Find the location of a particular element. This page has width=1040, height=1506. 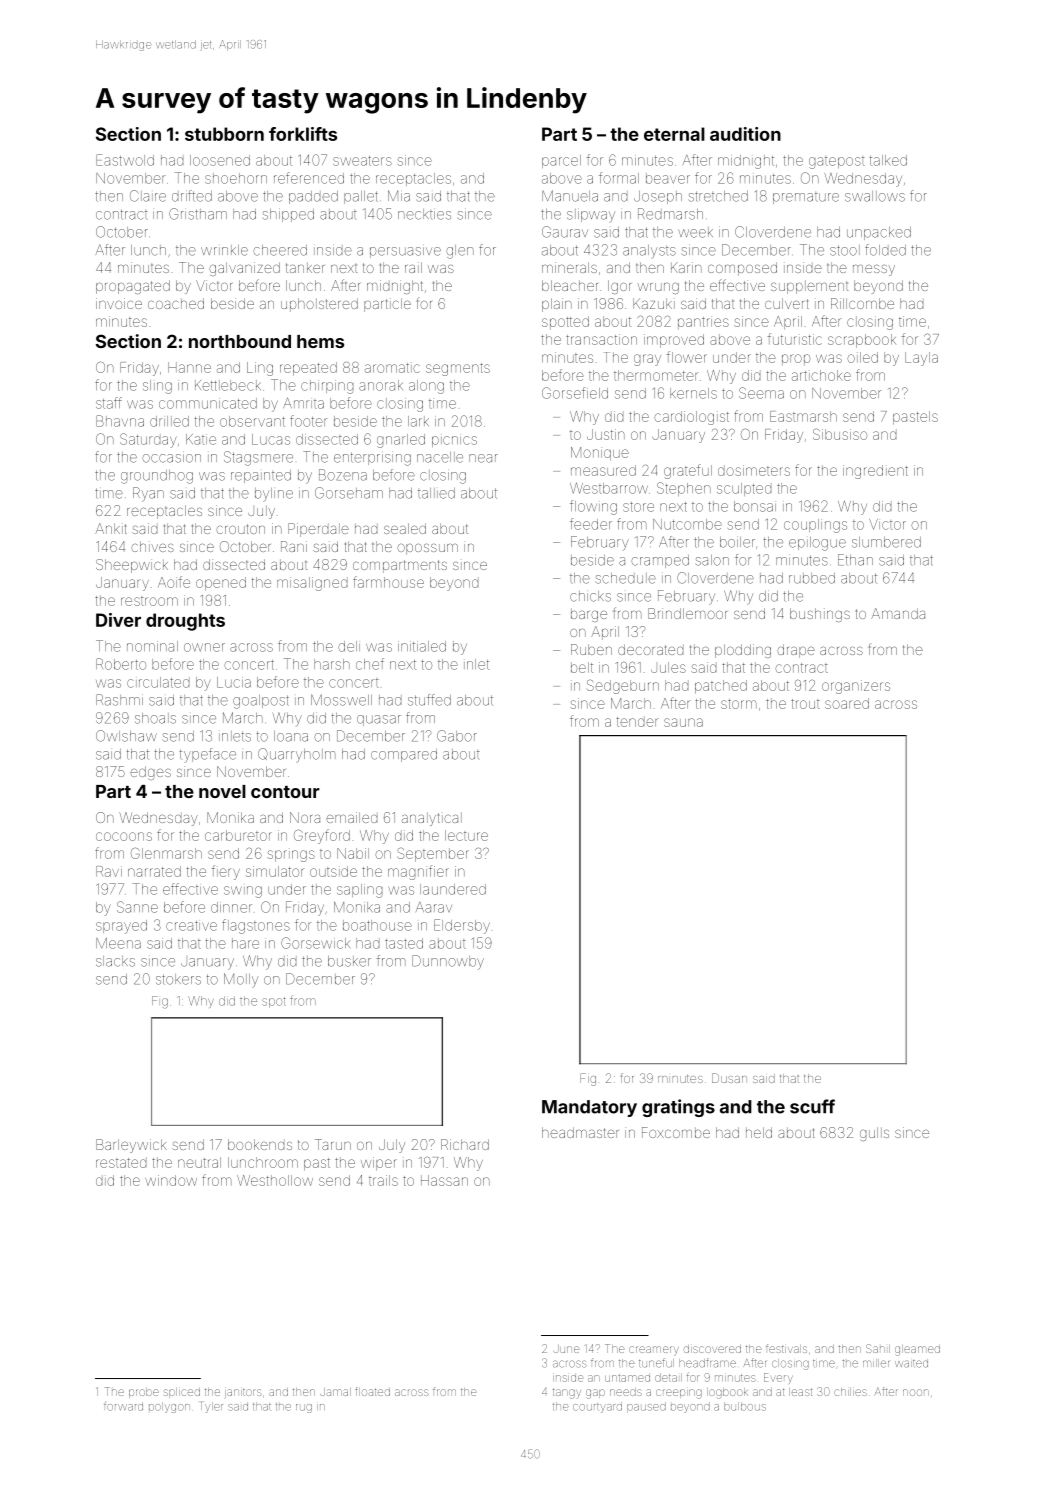

gulls is located at coordinates (874, 1134).
